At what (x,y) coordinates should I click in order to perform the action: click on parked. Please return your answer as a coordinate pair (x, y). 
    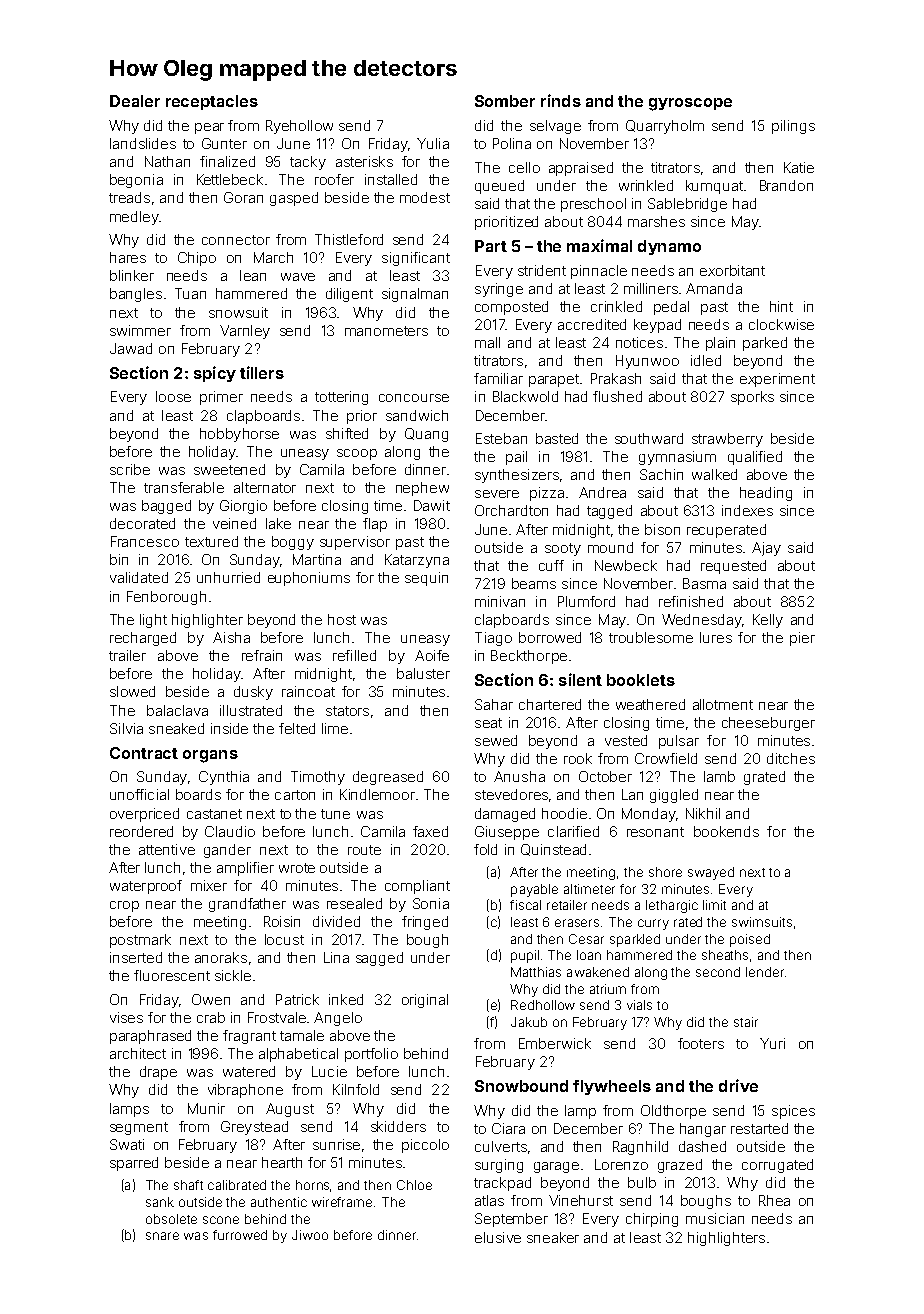
    Looking at the image, I should click on (765, 344).
